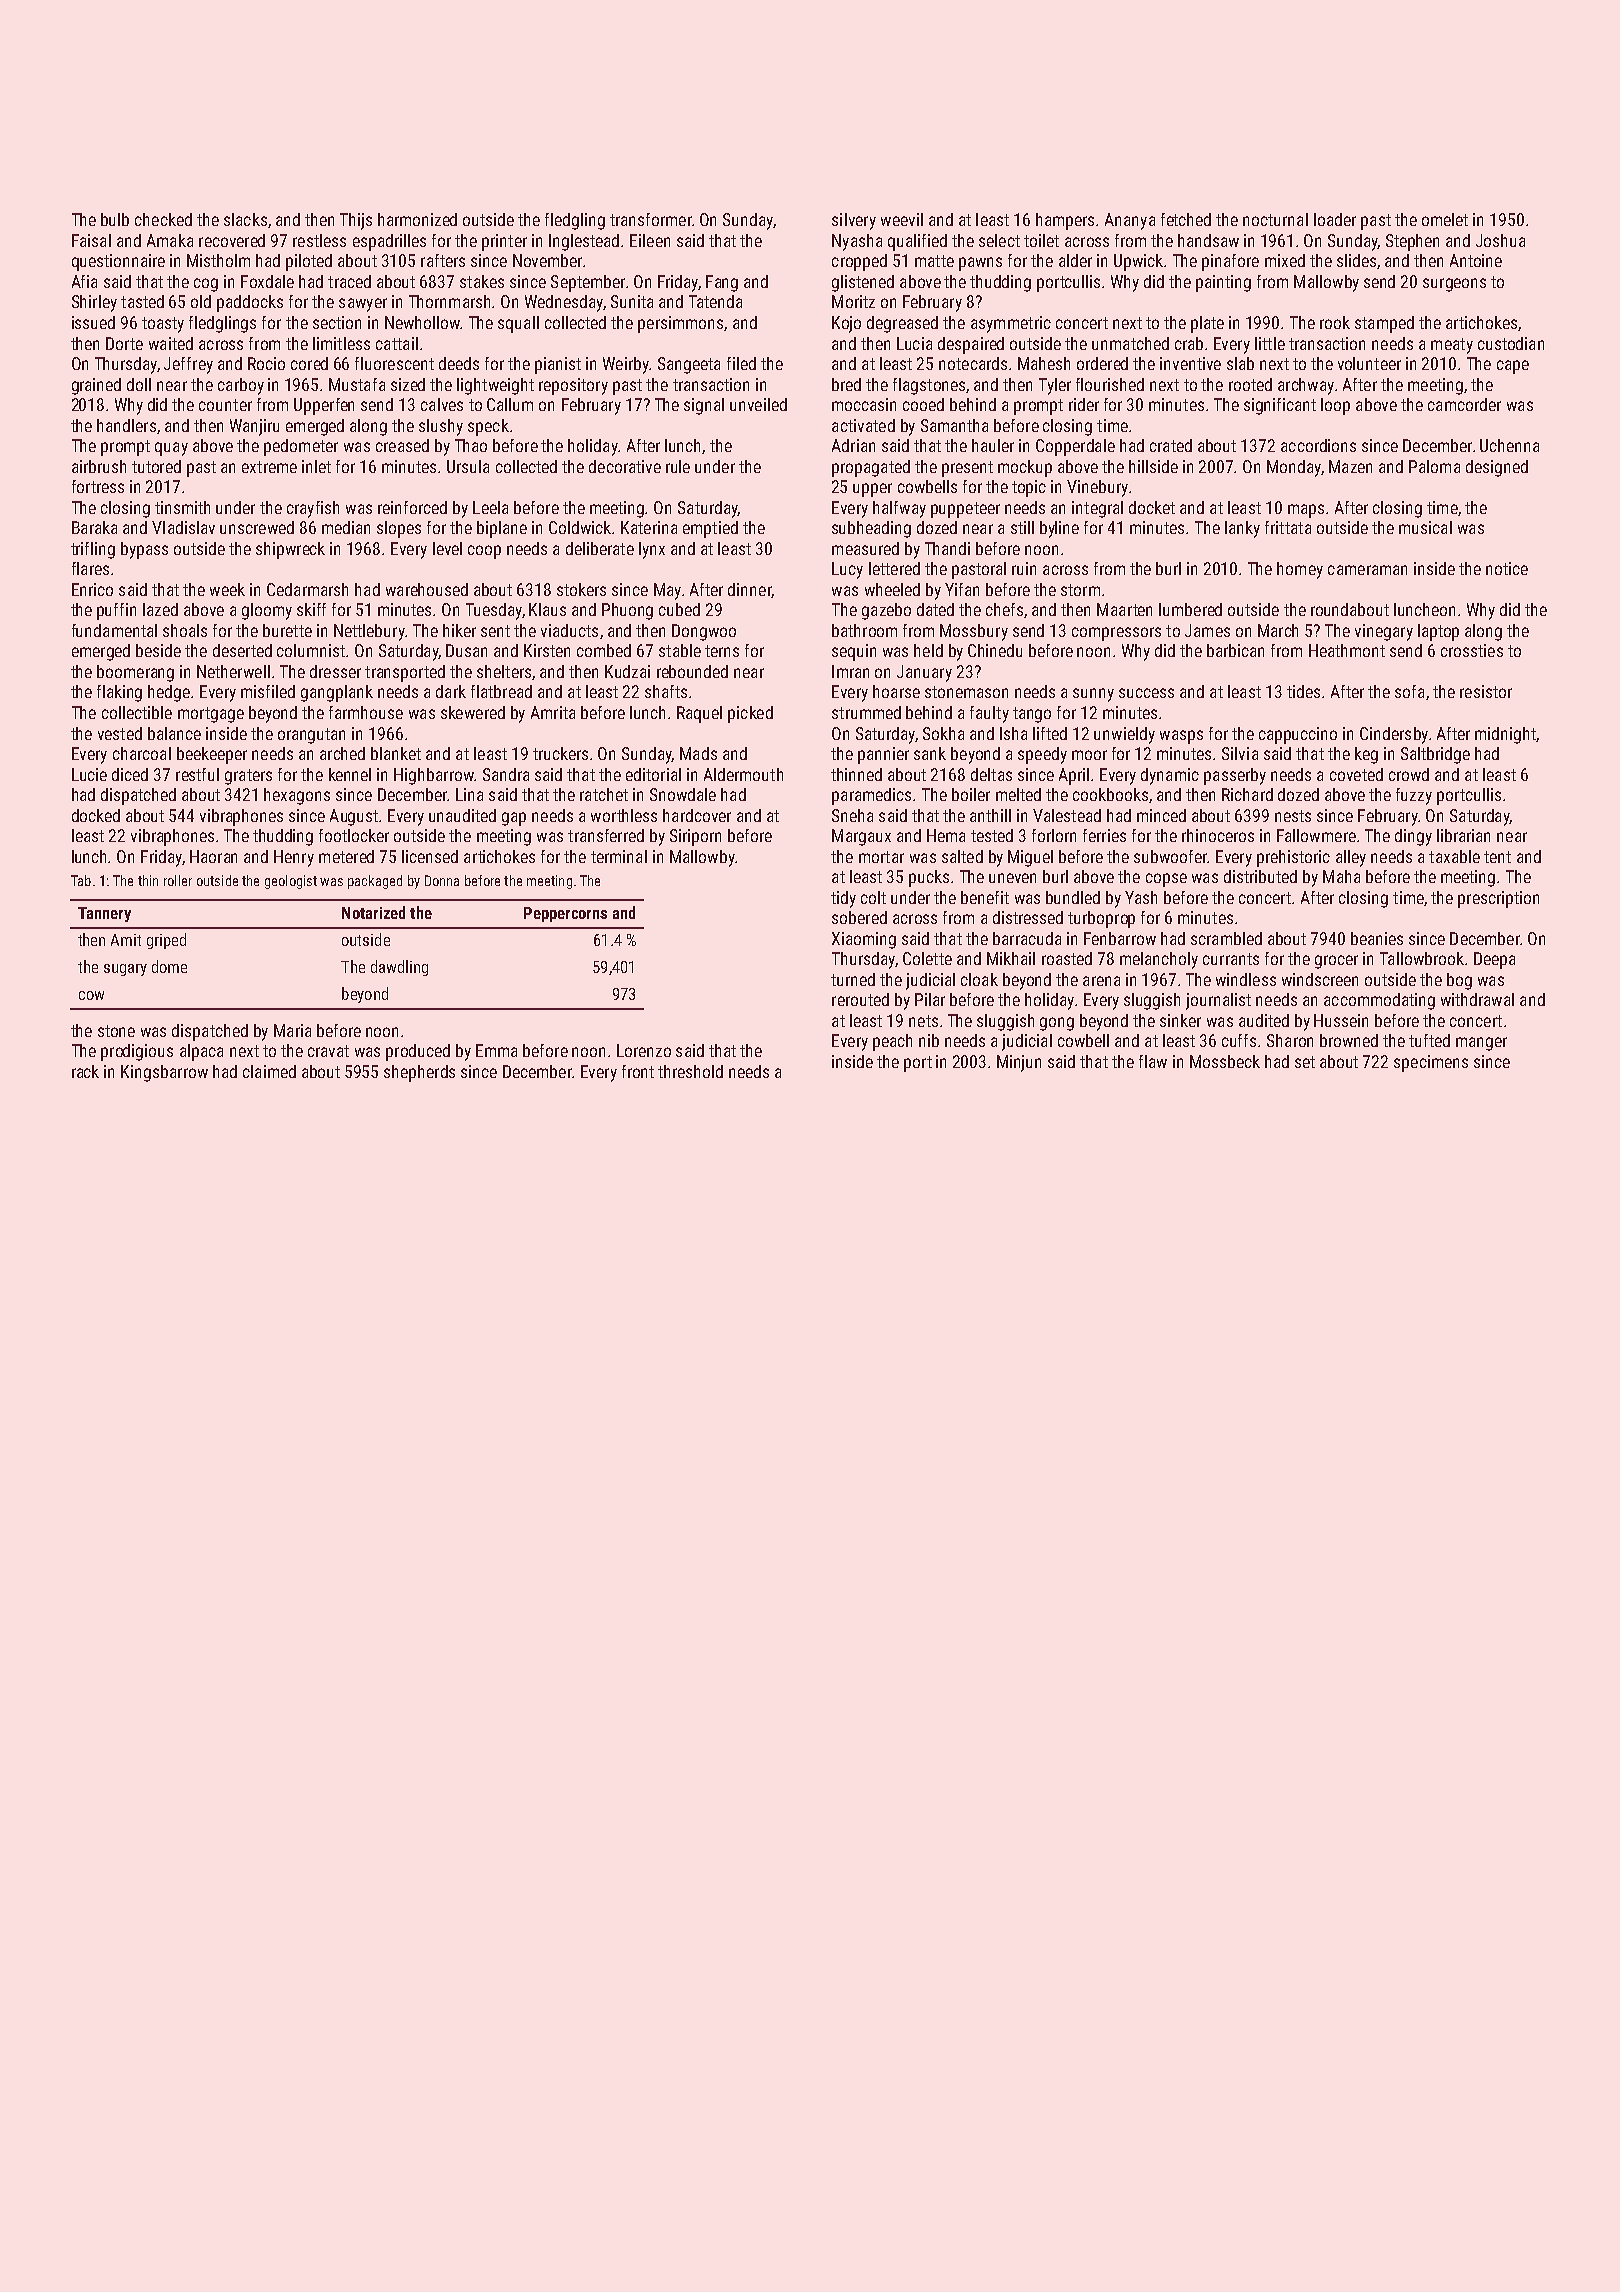 Image resolution: width=1620 pixels, height=2292 pixels. I want to click on weevil, so click(902, 219).
